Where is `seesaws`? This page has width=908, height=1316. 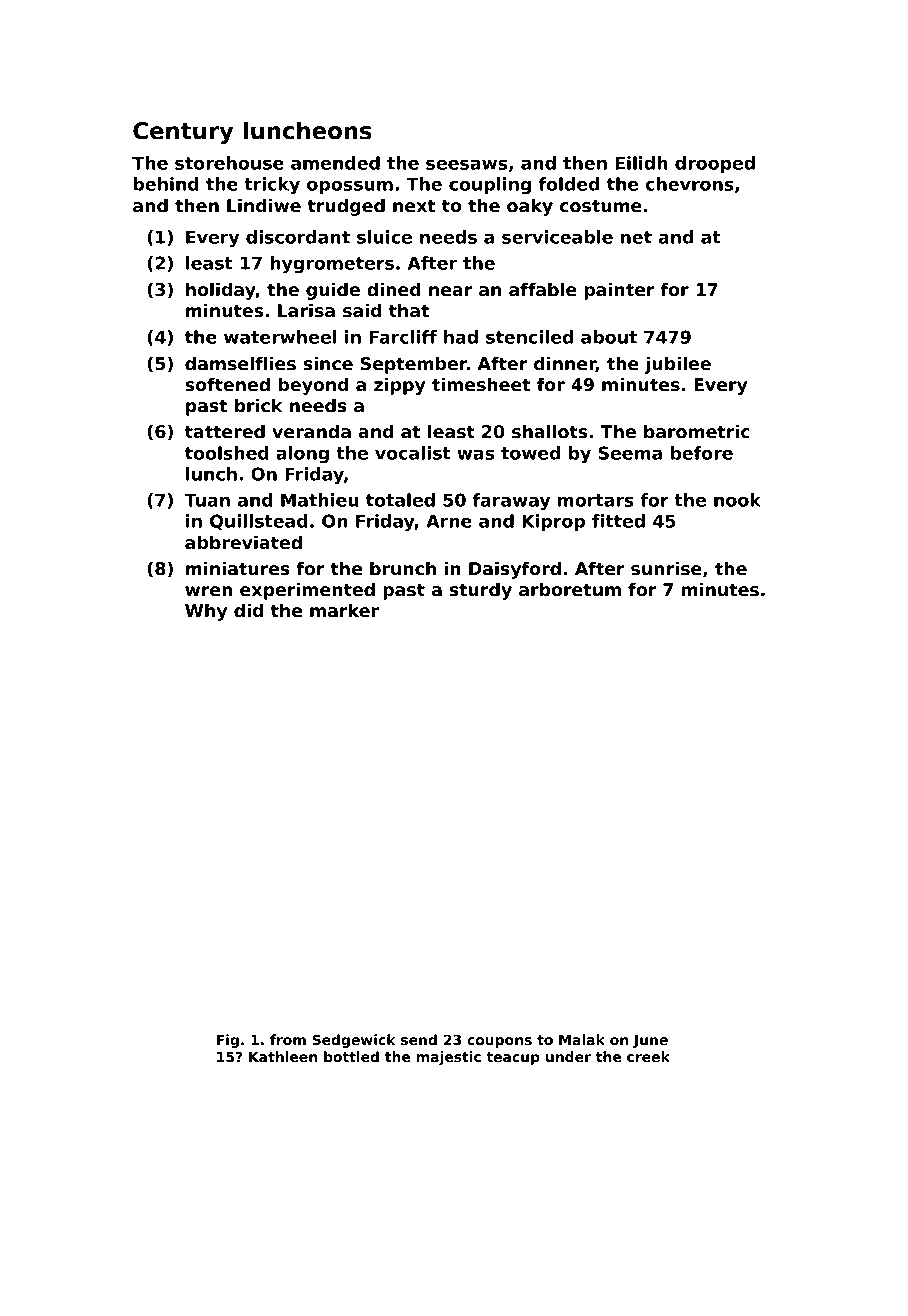 seesaws is located at coordinates (467, 164).
